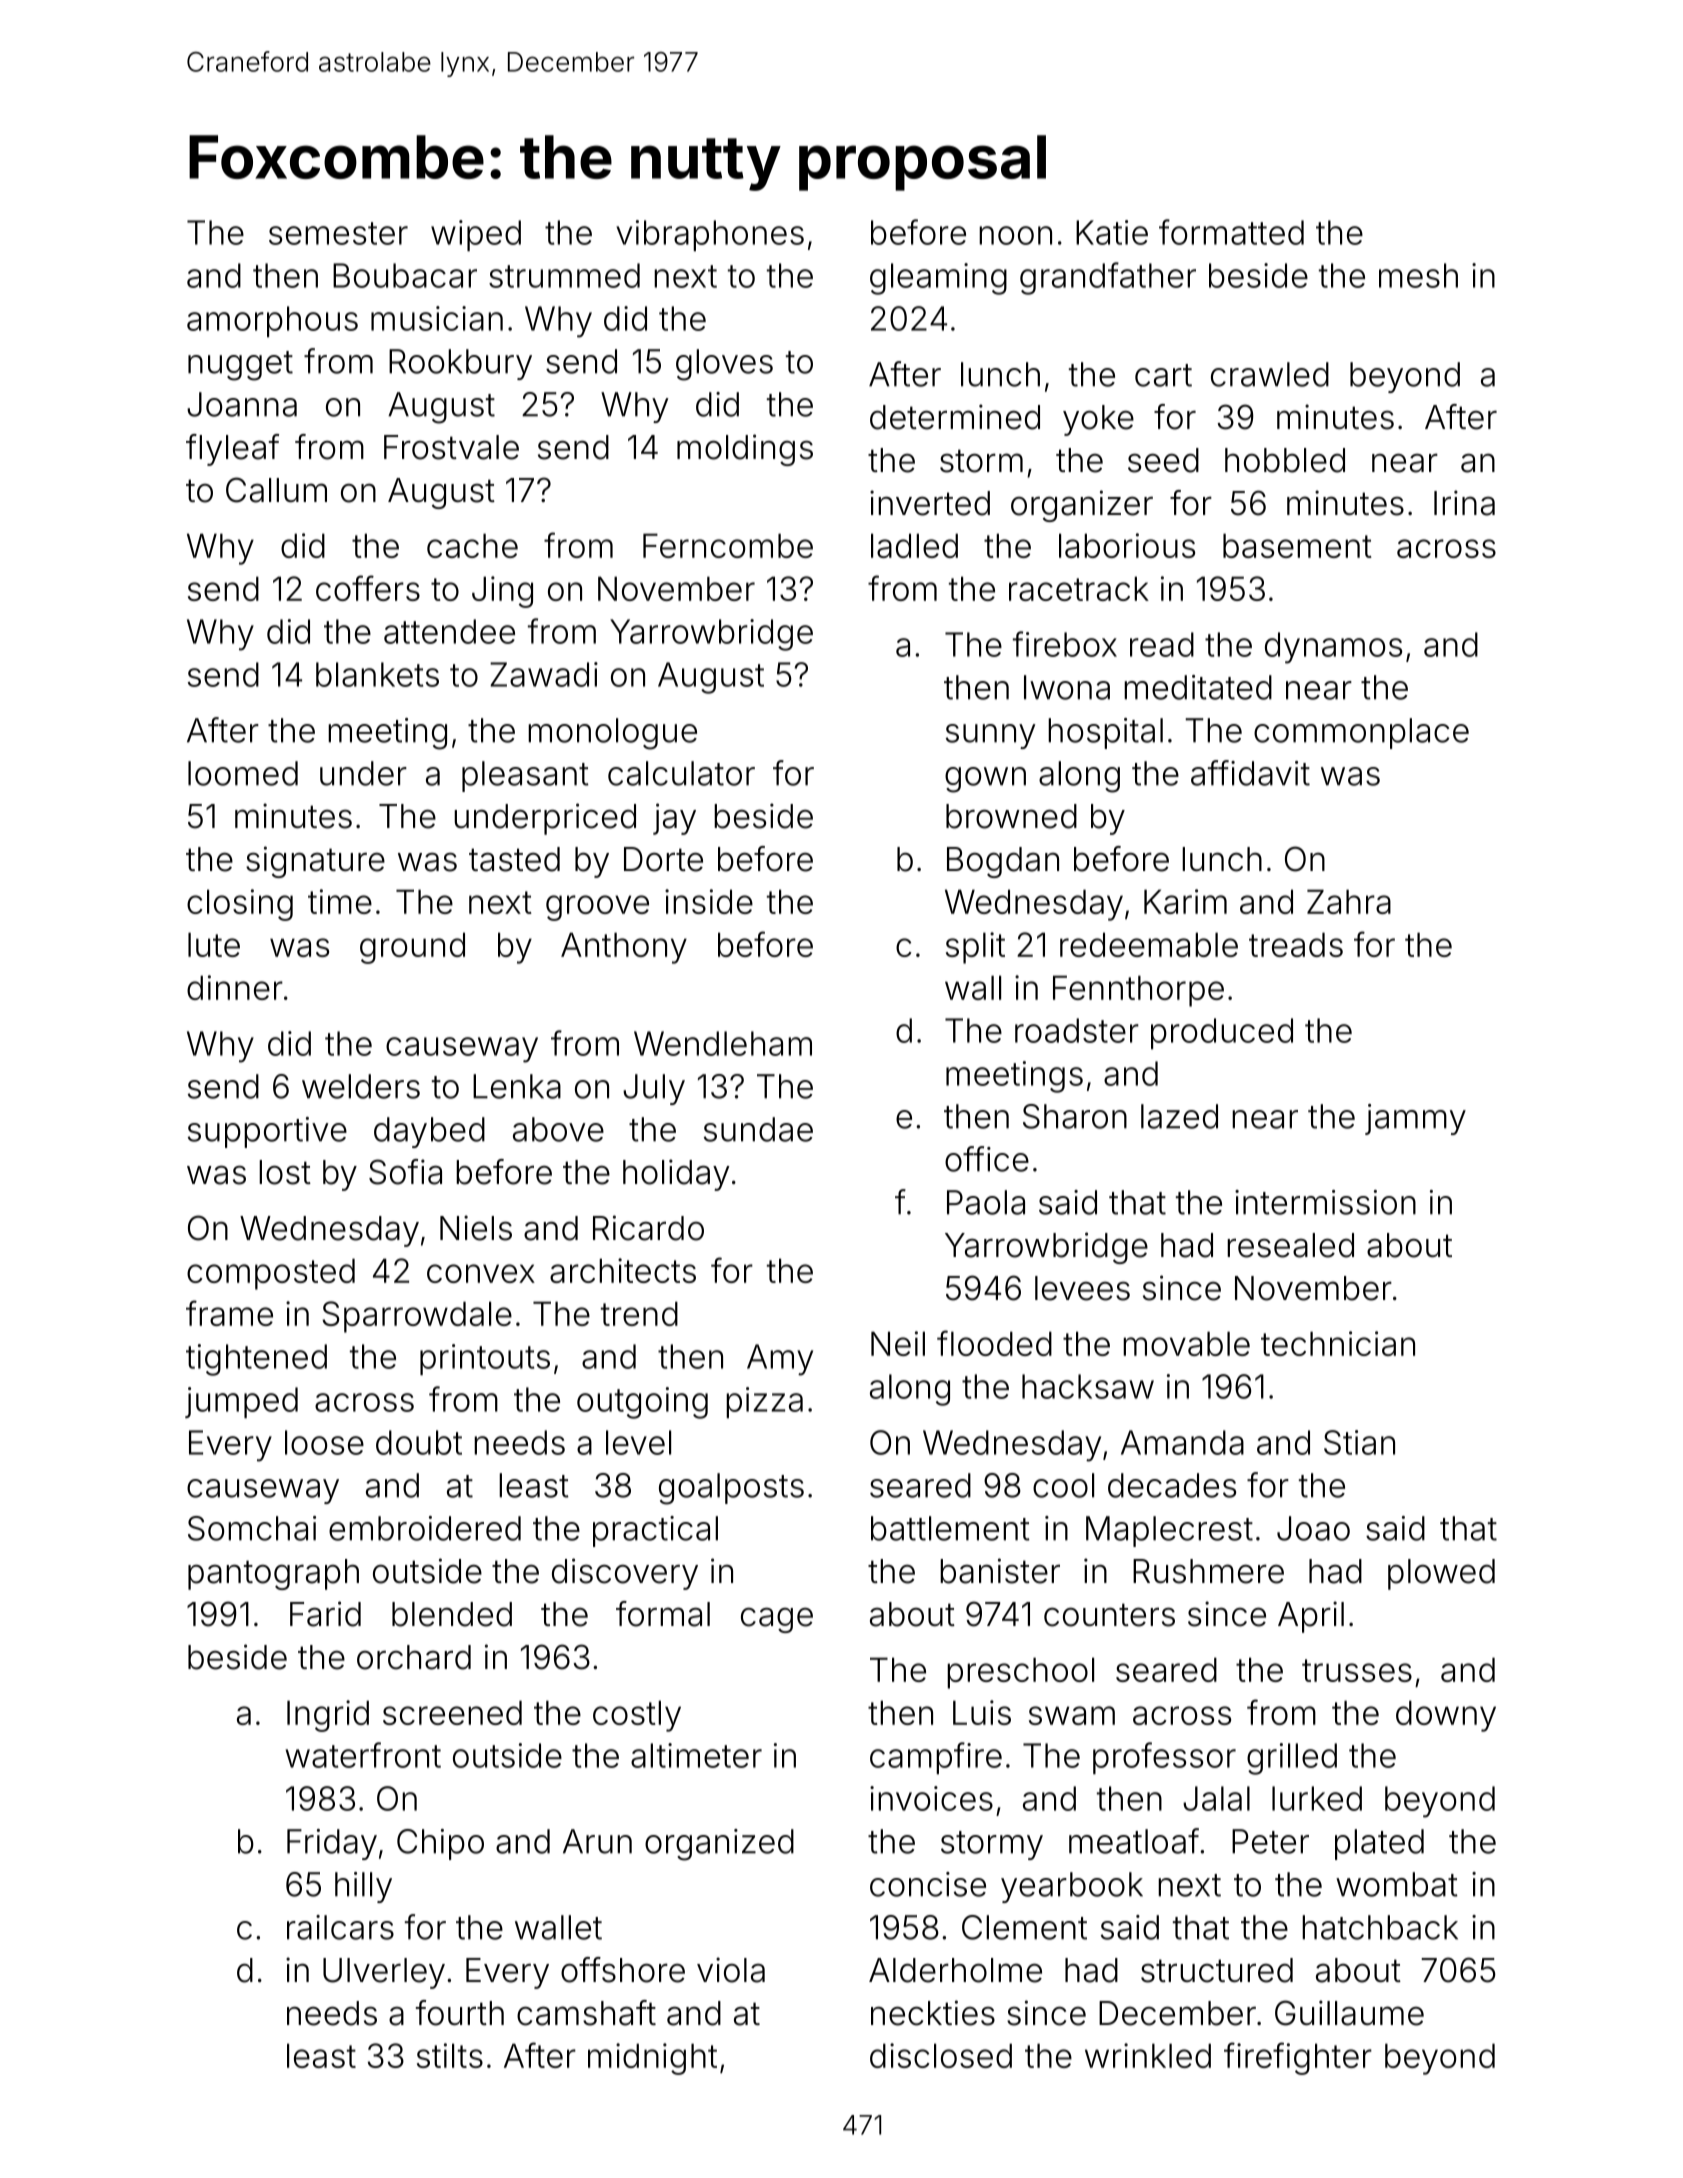 The image size is (1683, 2178). Describe the element at coordinates (414, 1657) in the image. I see `orchard` at that location.
